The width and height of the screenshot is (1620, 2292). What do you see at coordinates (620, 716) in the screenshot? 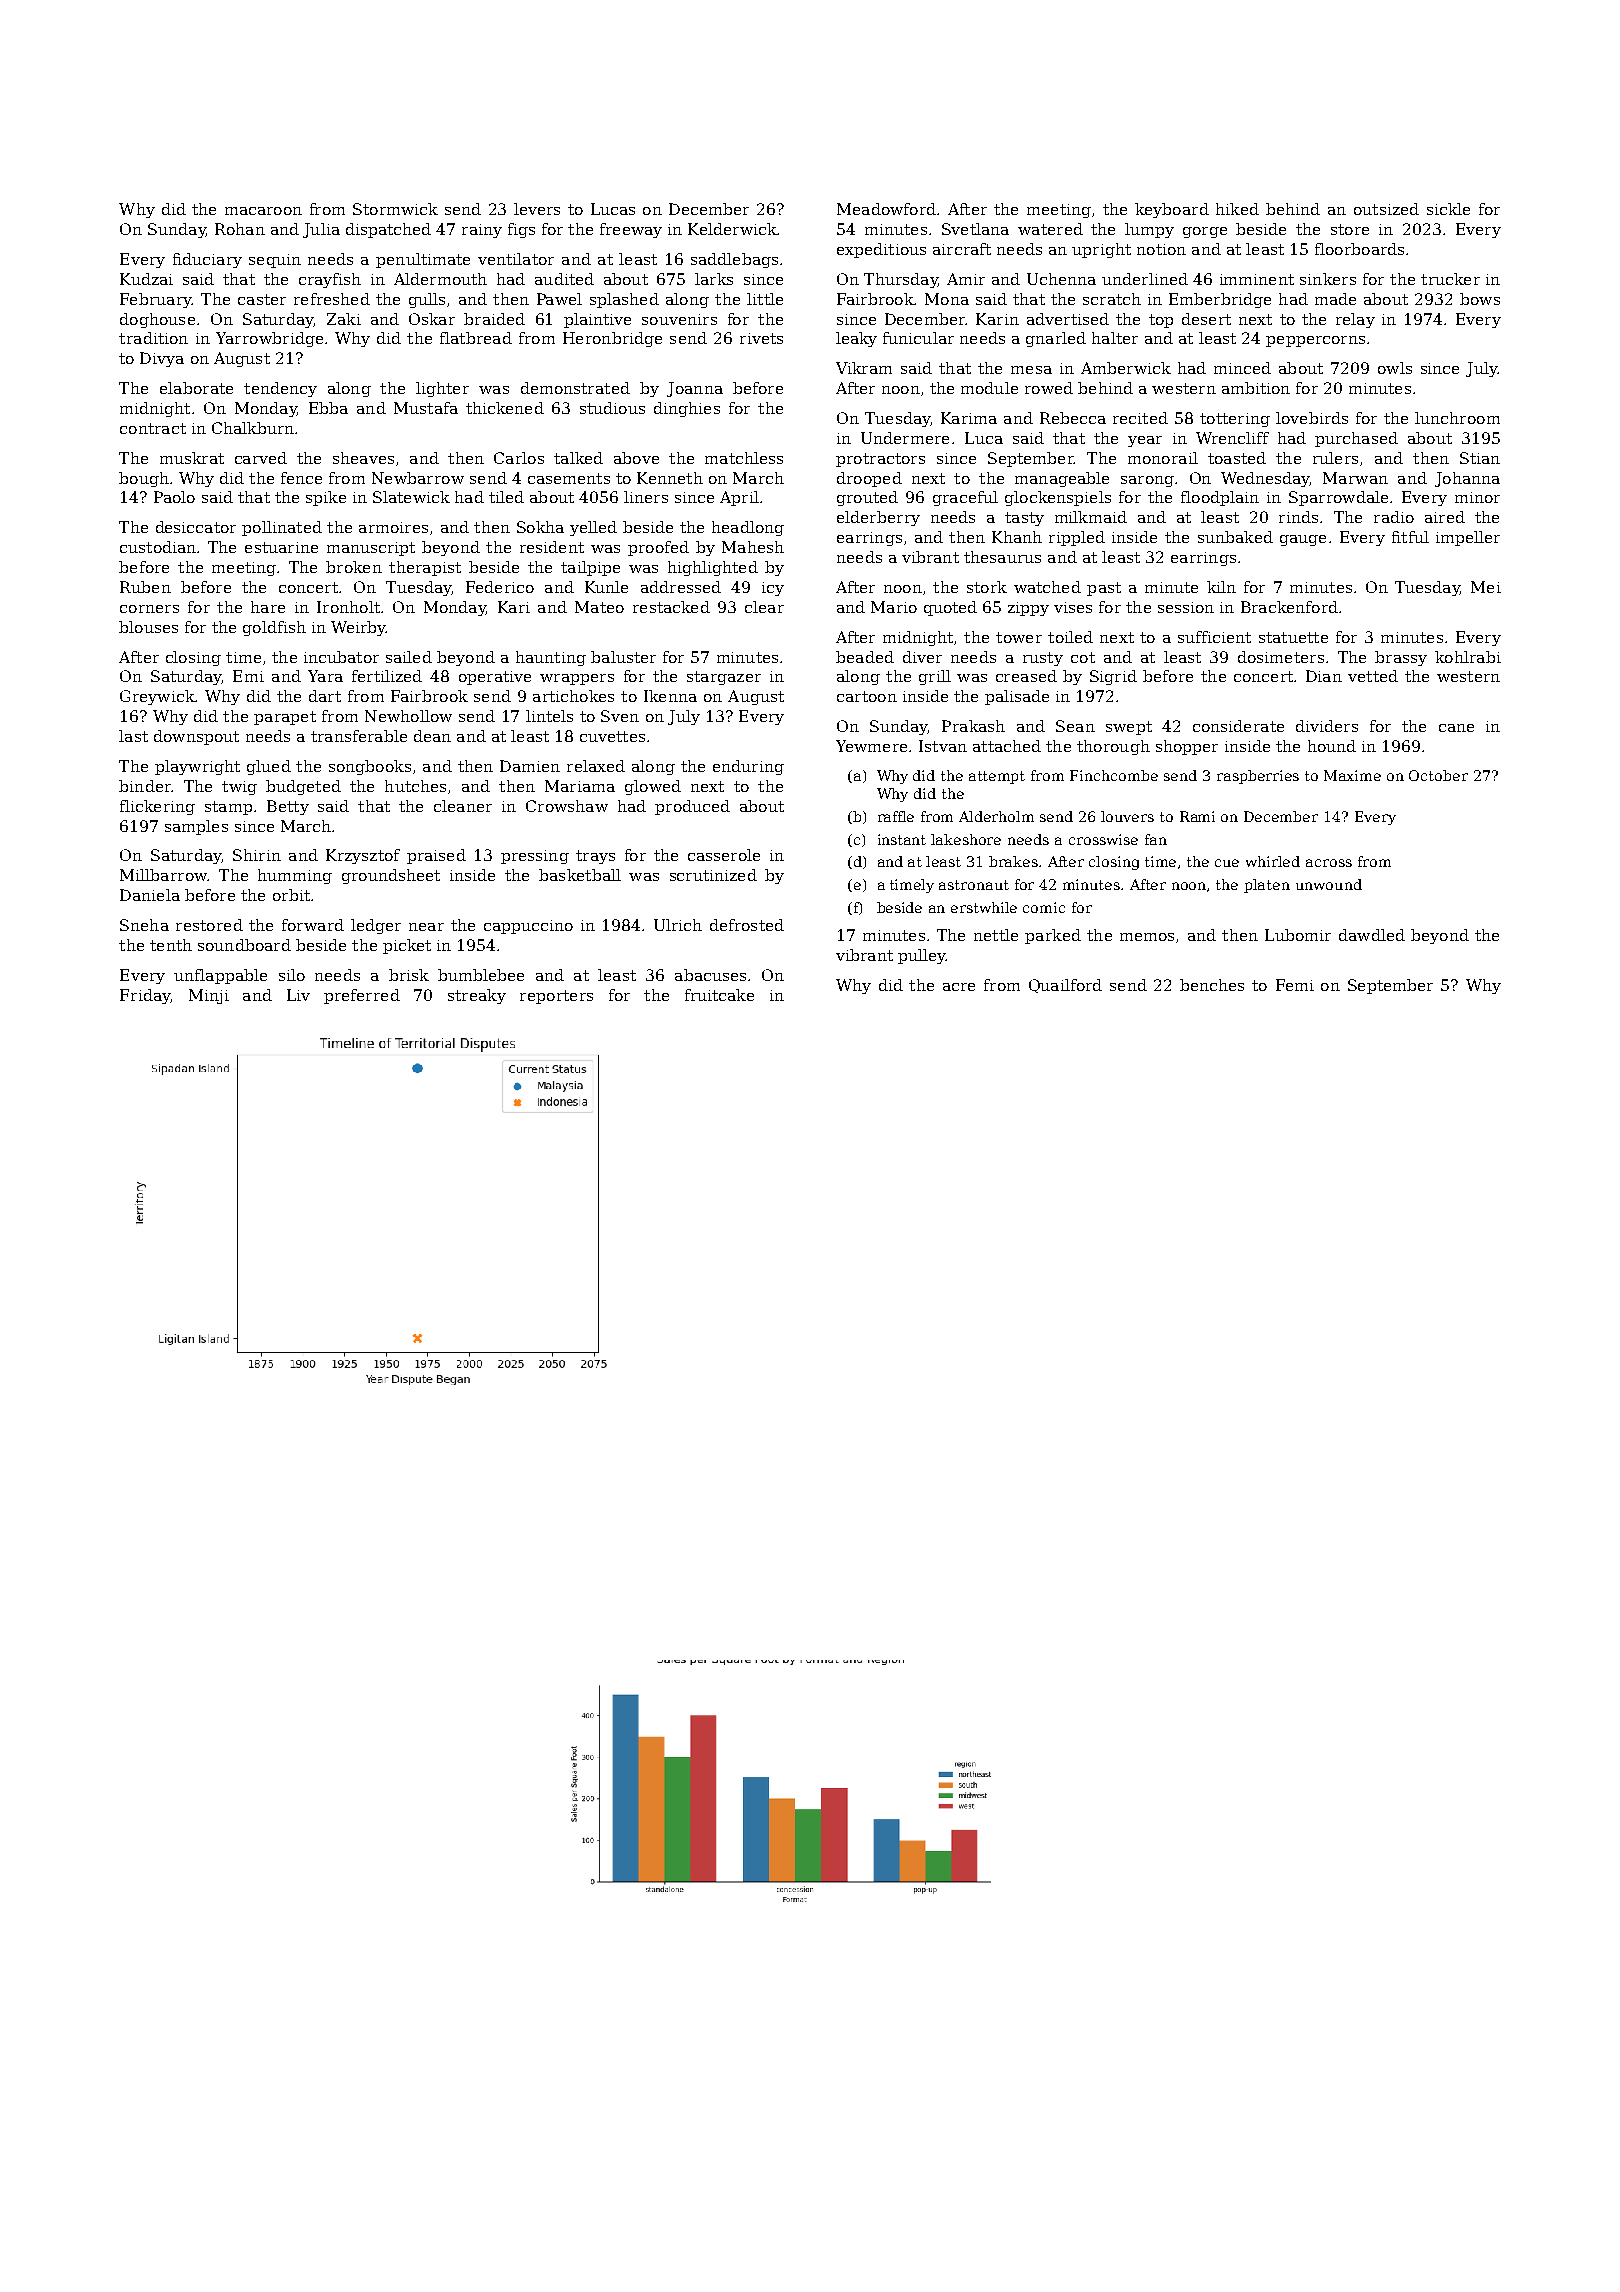
I see `Sven` at bounding box center [620, 716].
